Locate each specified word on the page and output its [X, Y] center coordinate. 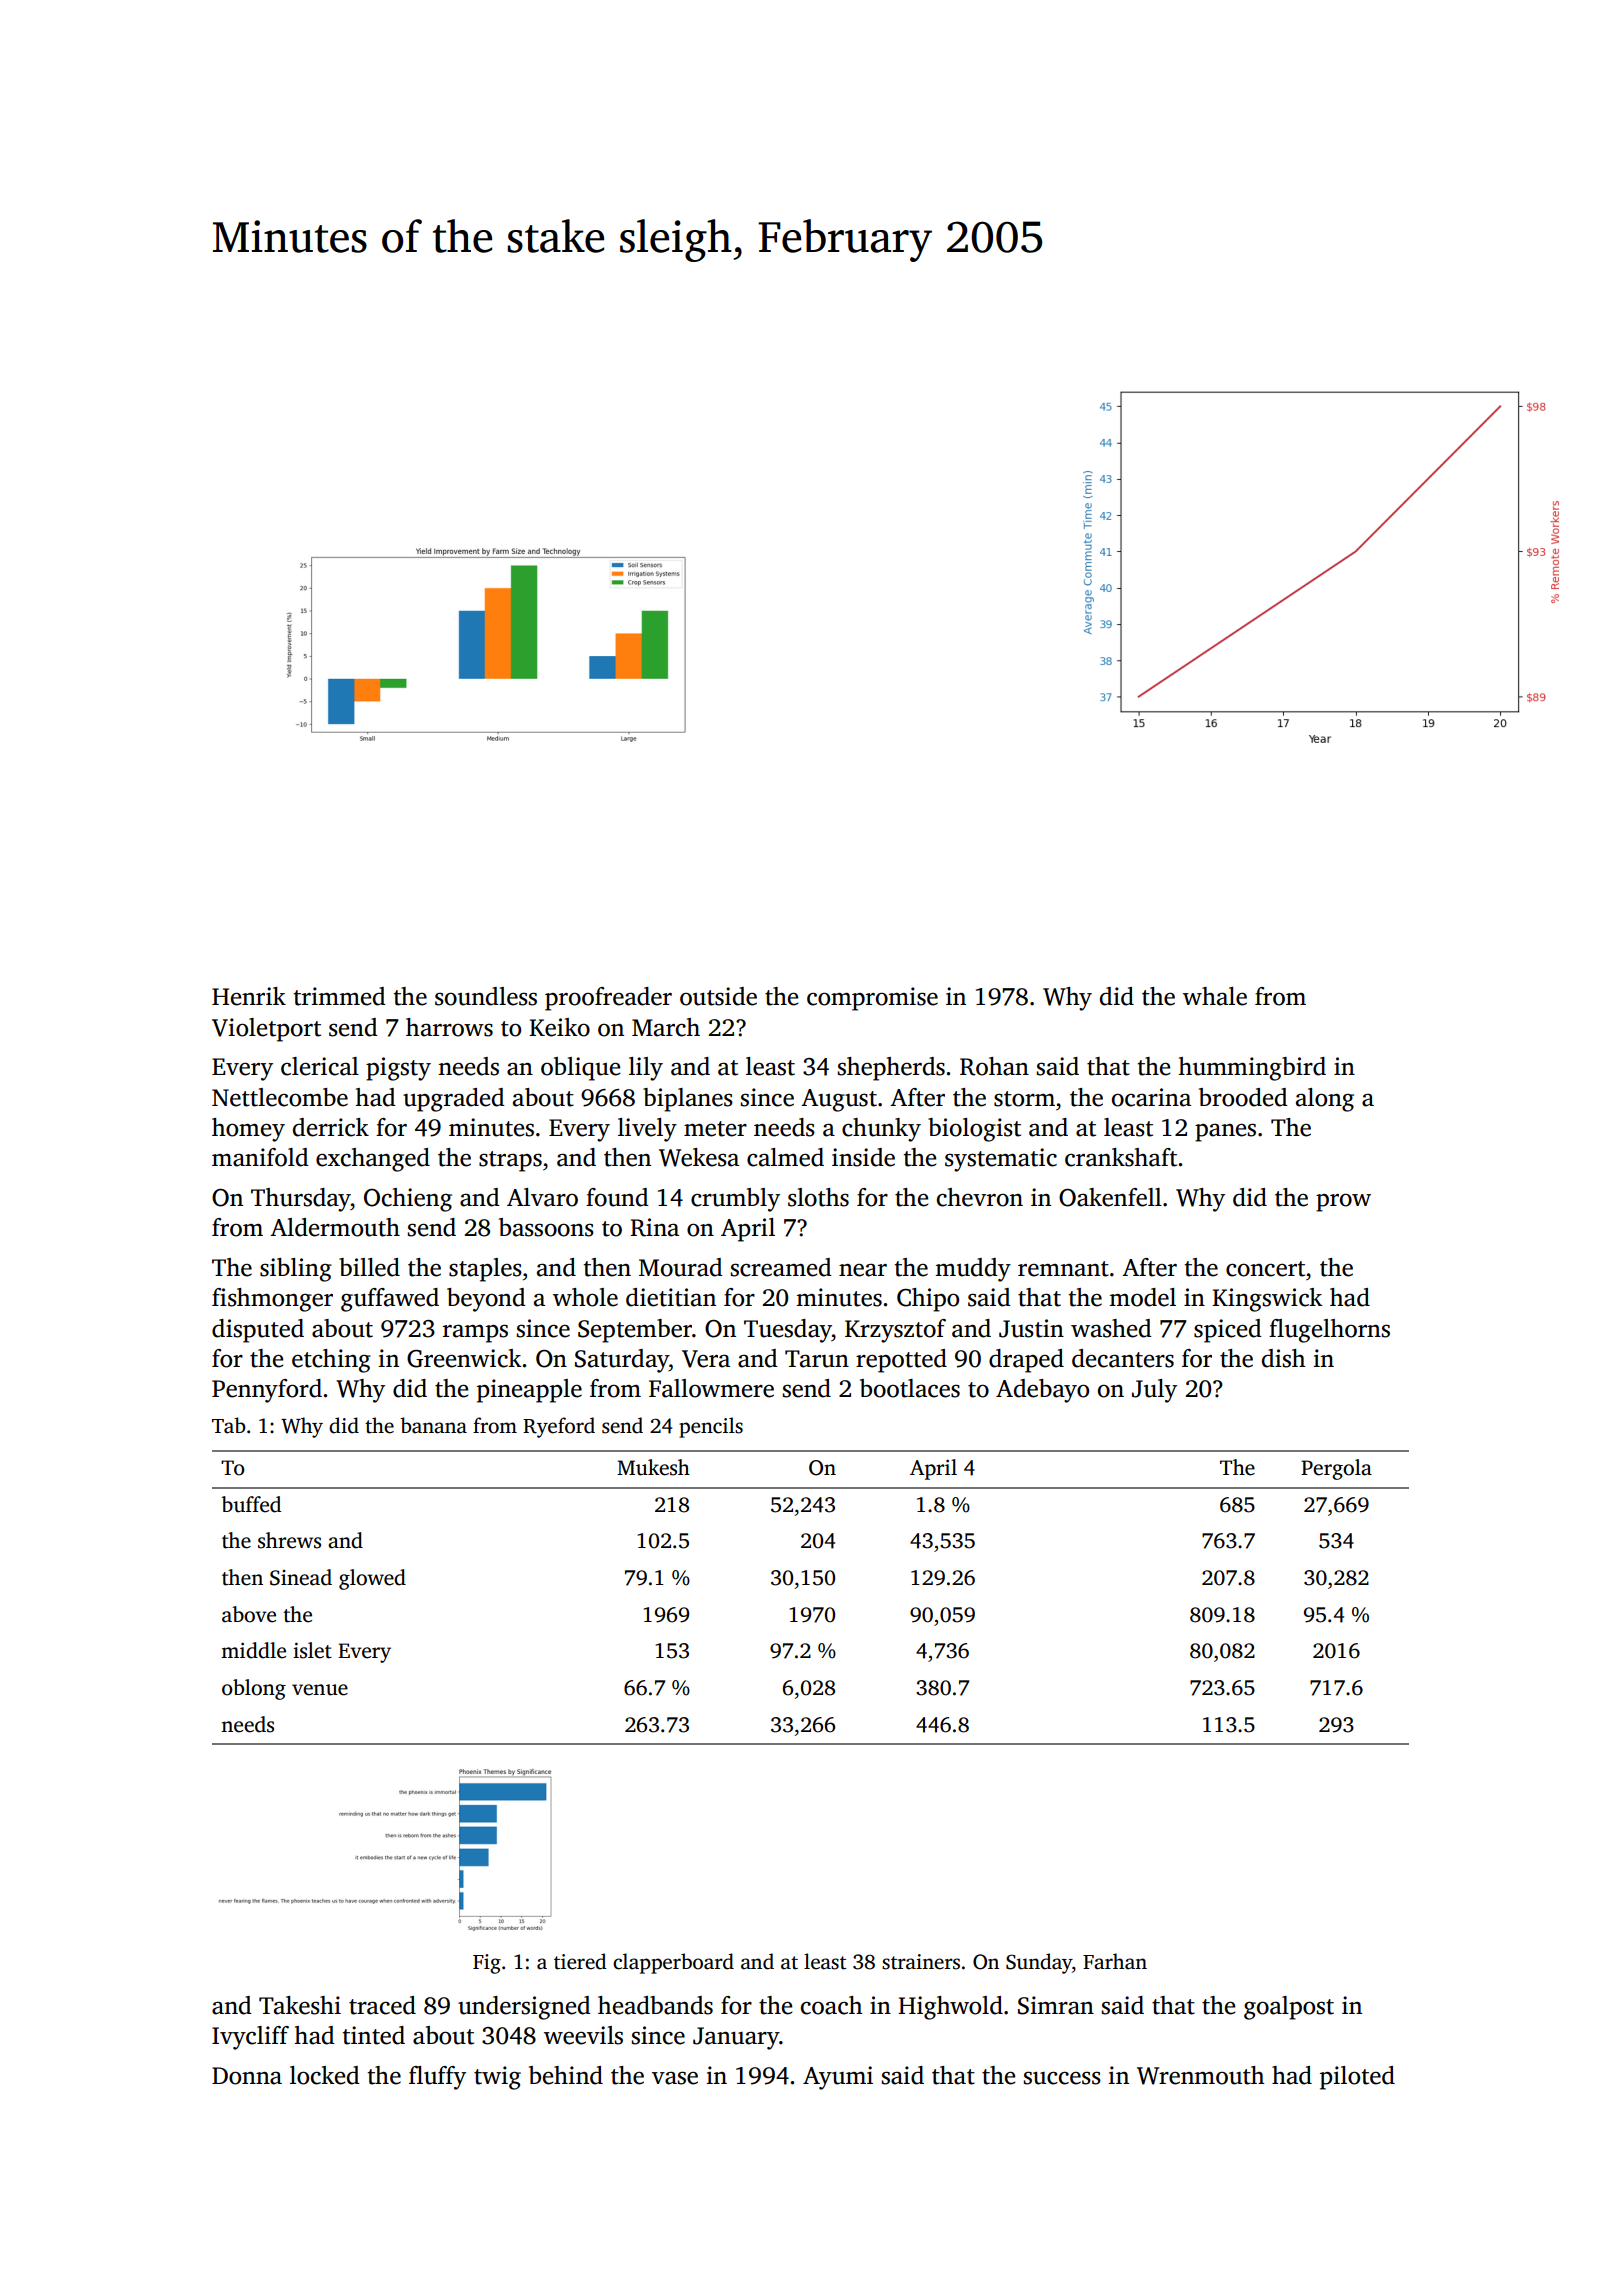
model [1142, 1297]
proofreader [608, 999]
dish [1283, 1358]
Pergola [1336, 1469]
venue [320, 1690]
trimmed [340, 996]
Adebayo [1042, 1391]
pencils [711, 1427]
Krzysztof [895, 1331]
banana [433, 1425]
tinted [374, 2035]
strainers [921, 1962]
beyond [486, 1300]
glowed [372, 1579]
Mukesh [653, 1467]
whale [1215, 996]
